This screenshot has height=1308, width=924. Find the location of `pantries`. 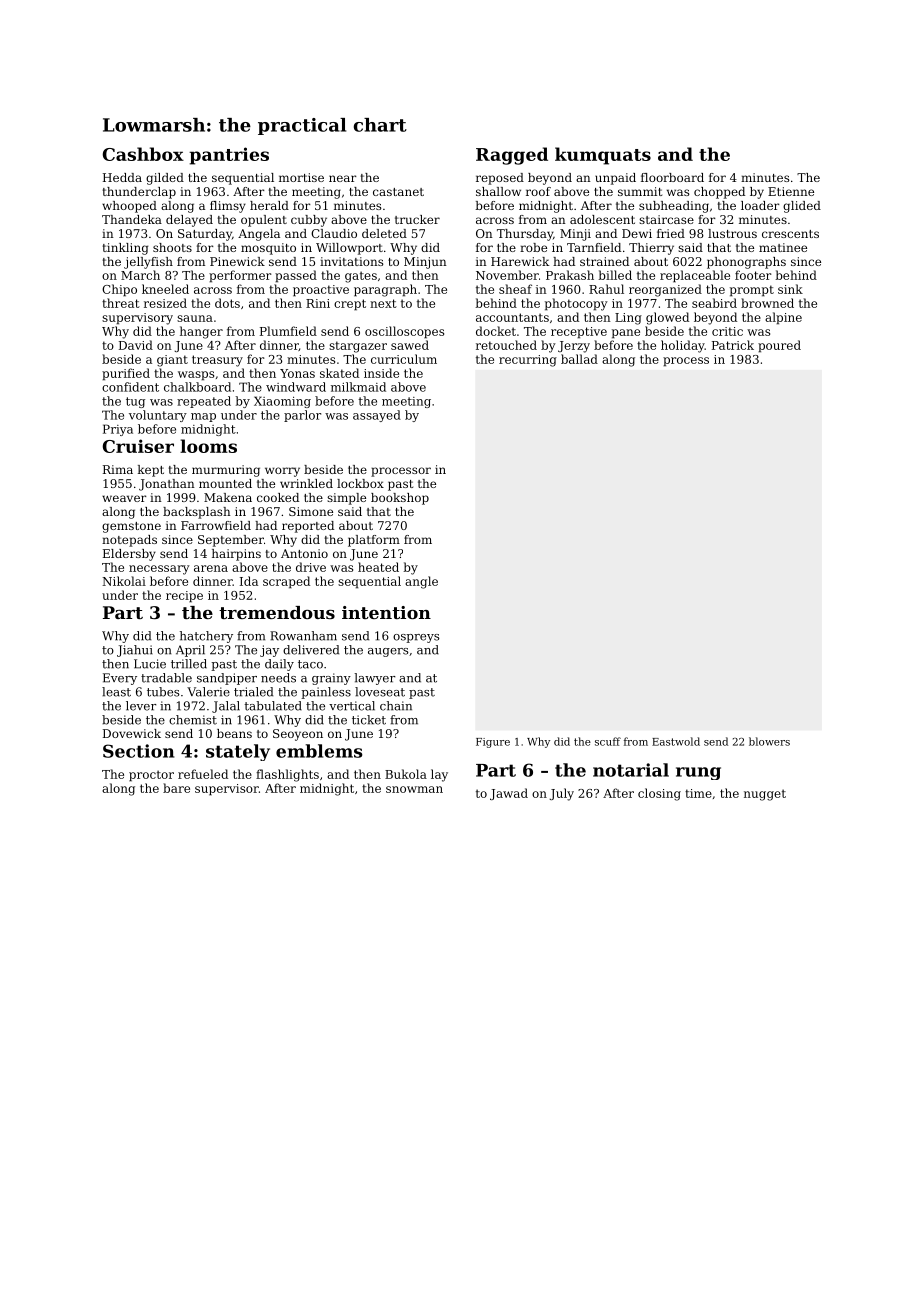

pantries is located at coordinates (229, 156).
